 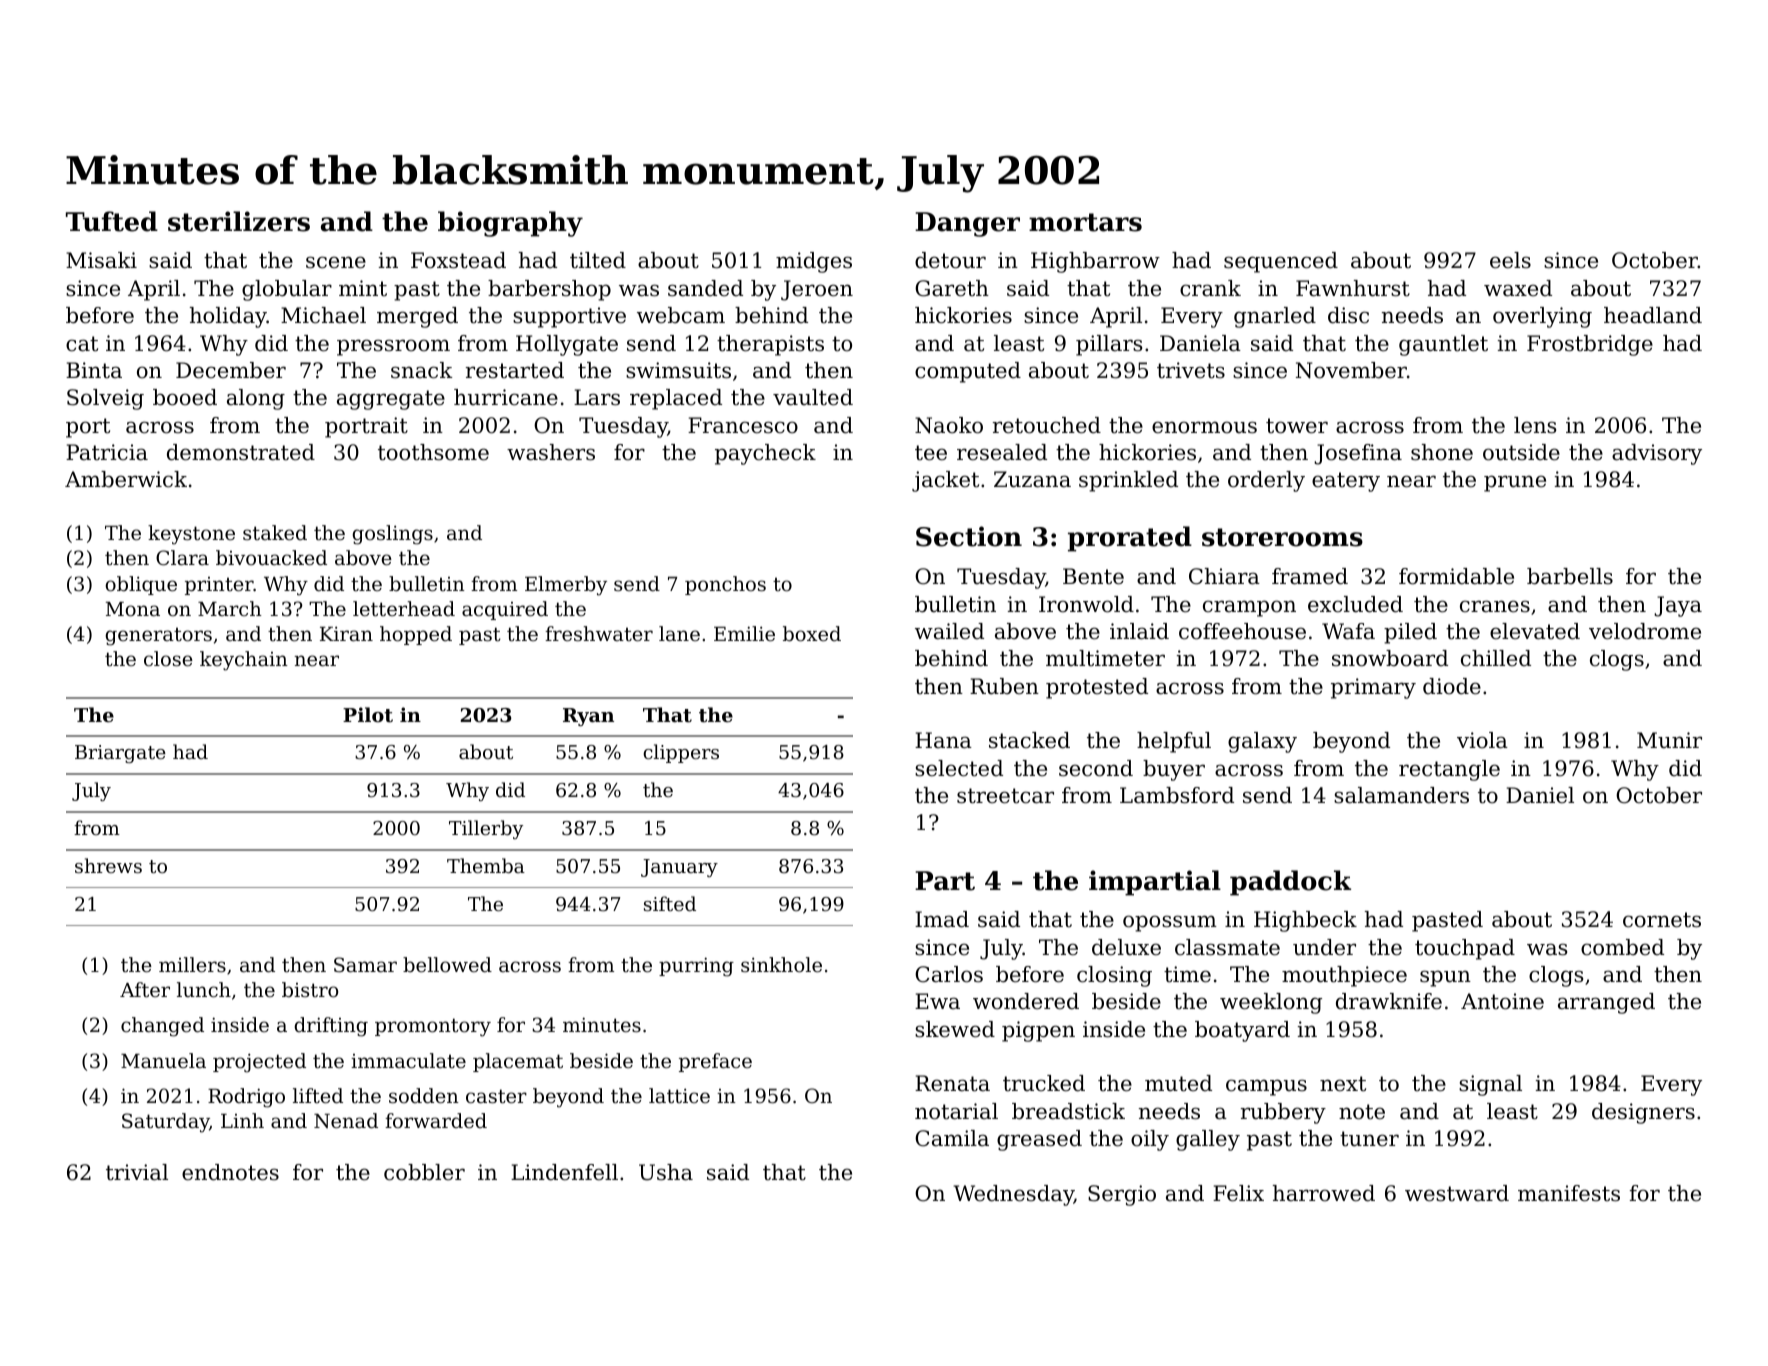 I want to click on Munir, so click(x=1669, y=740).
